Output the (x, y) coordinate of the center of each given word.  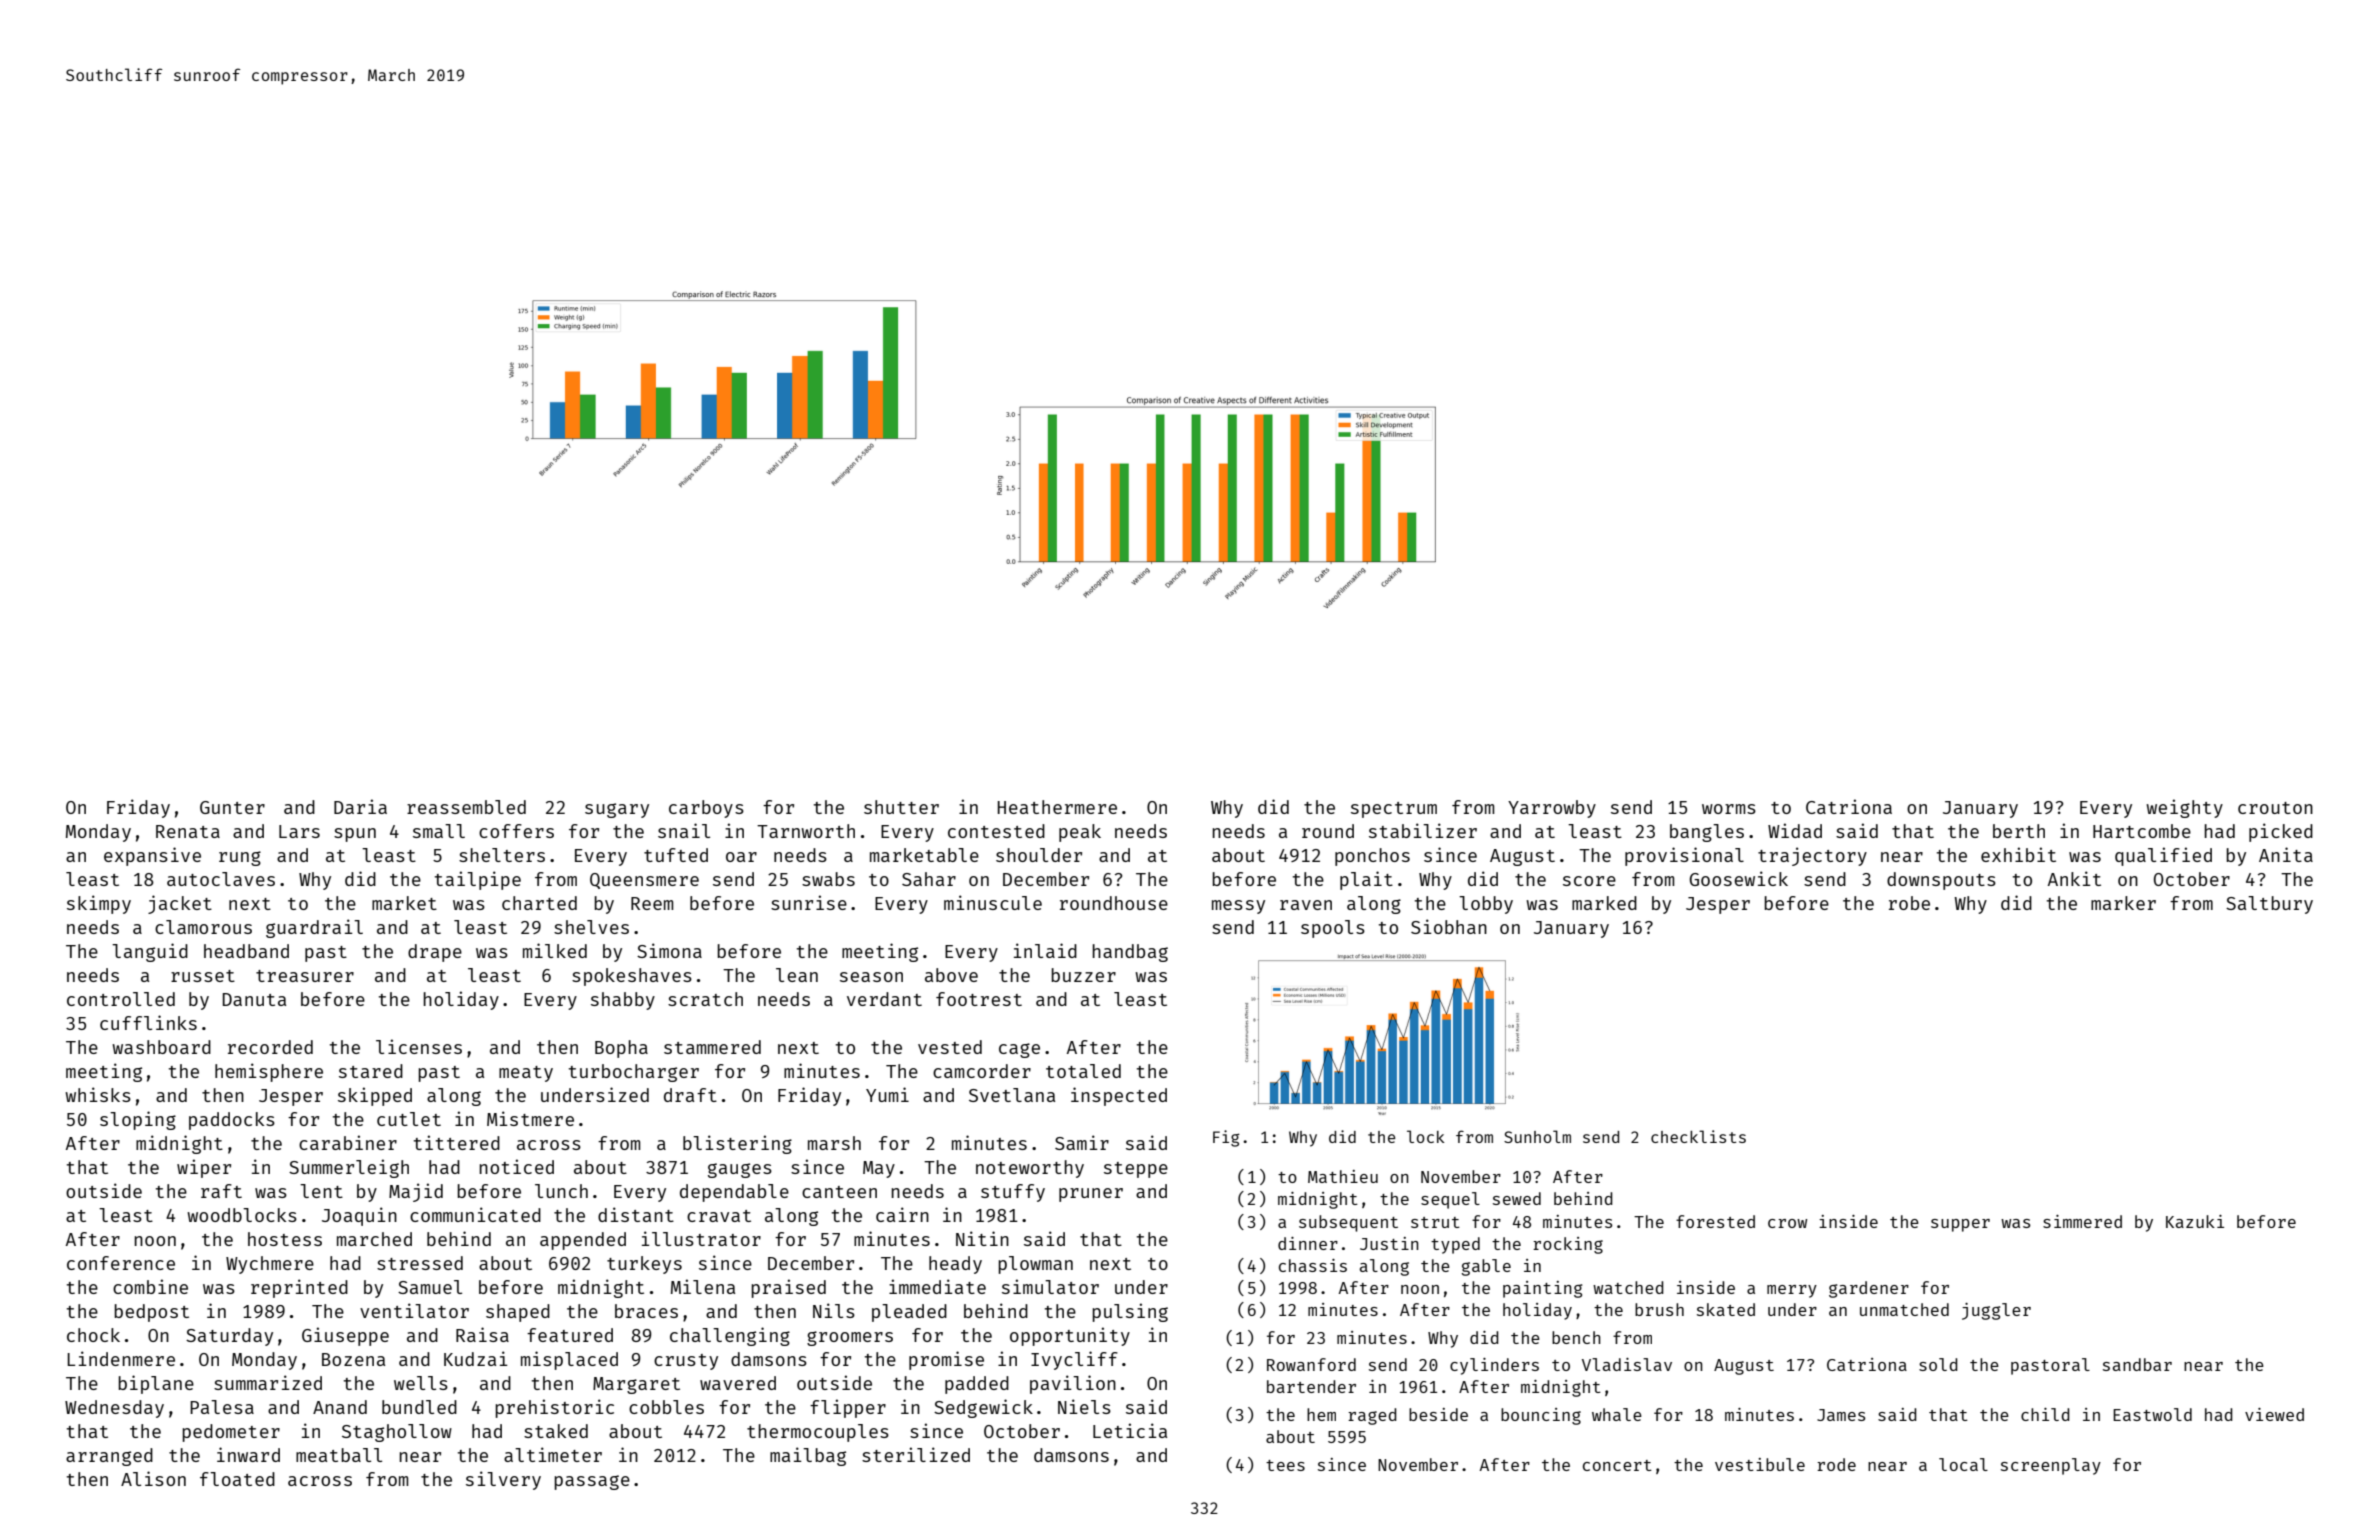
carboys (706, 809)
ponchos (1372, 857)
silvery (503, 1480)
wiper (204, 1168)
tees (1285, 1465)
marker (2123, 903)
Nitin (982, 1238)
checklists (1698, 1136)
